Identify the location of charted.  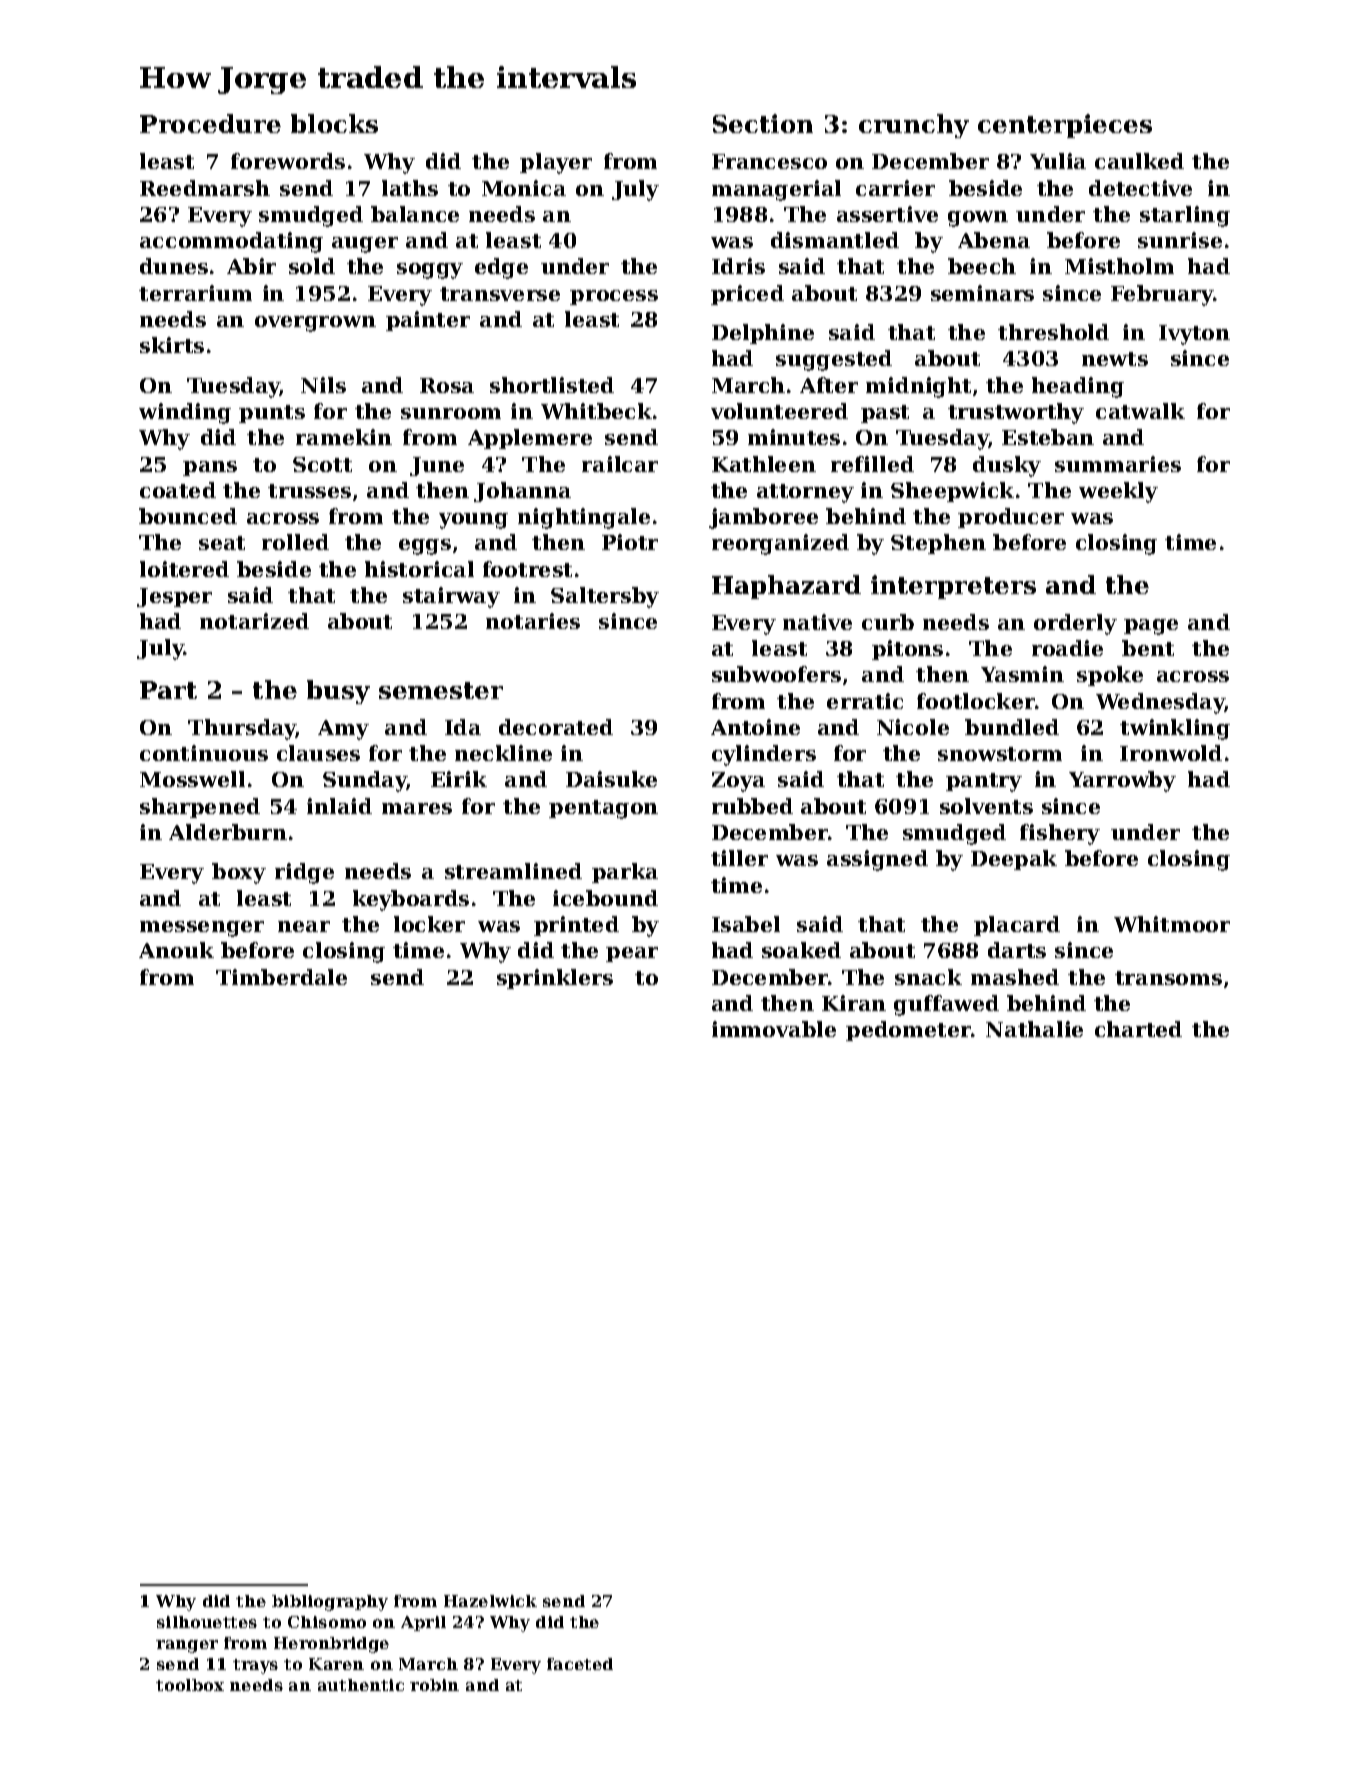
(1138, 1029).
